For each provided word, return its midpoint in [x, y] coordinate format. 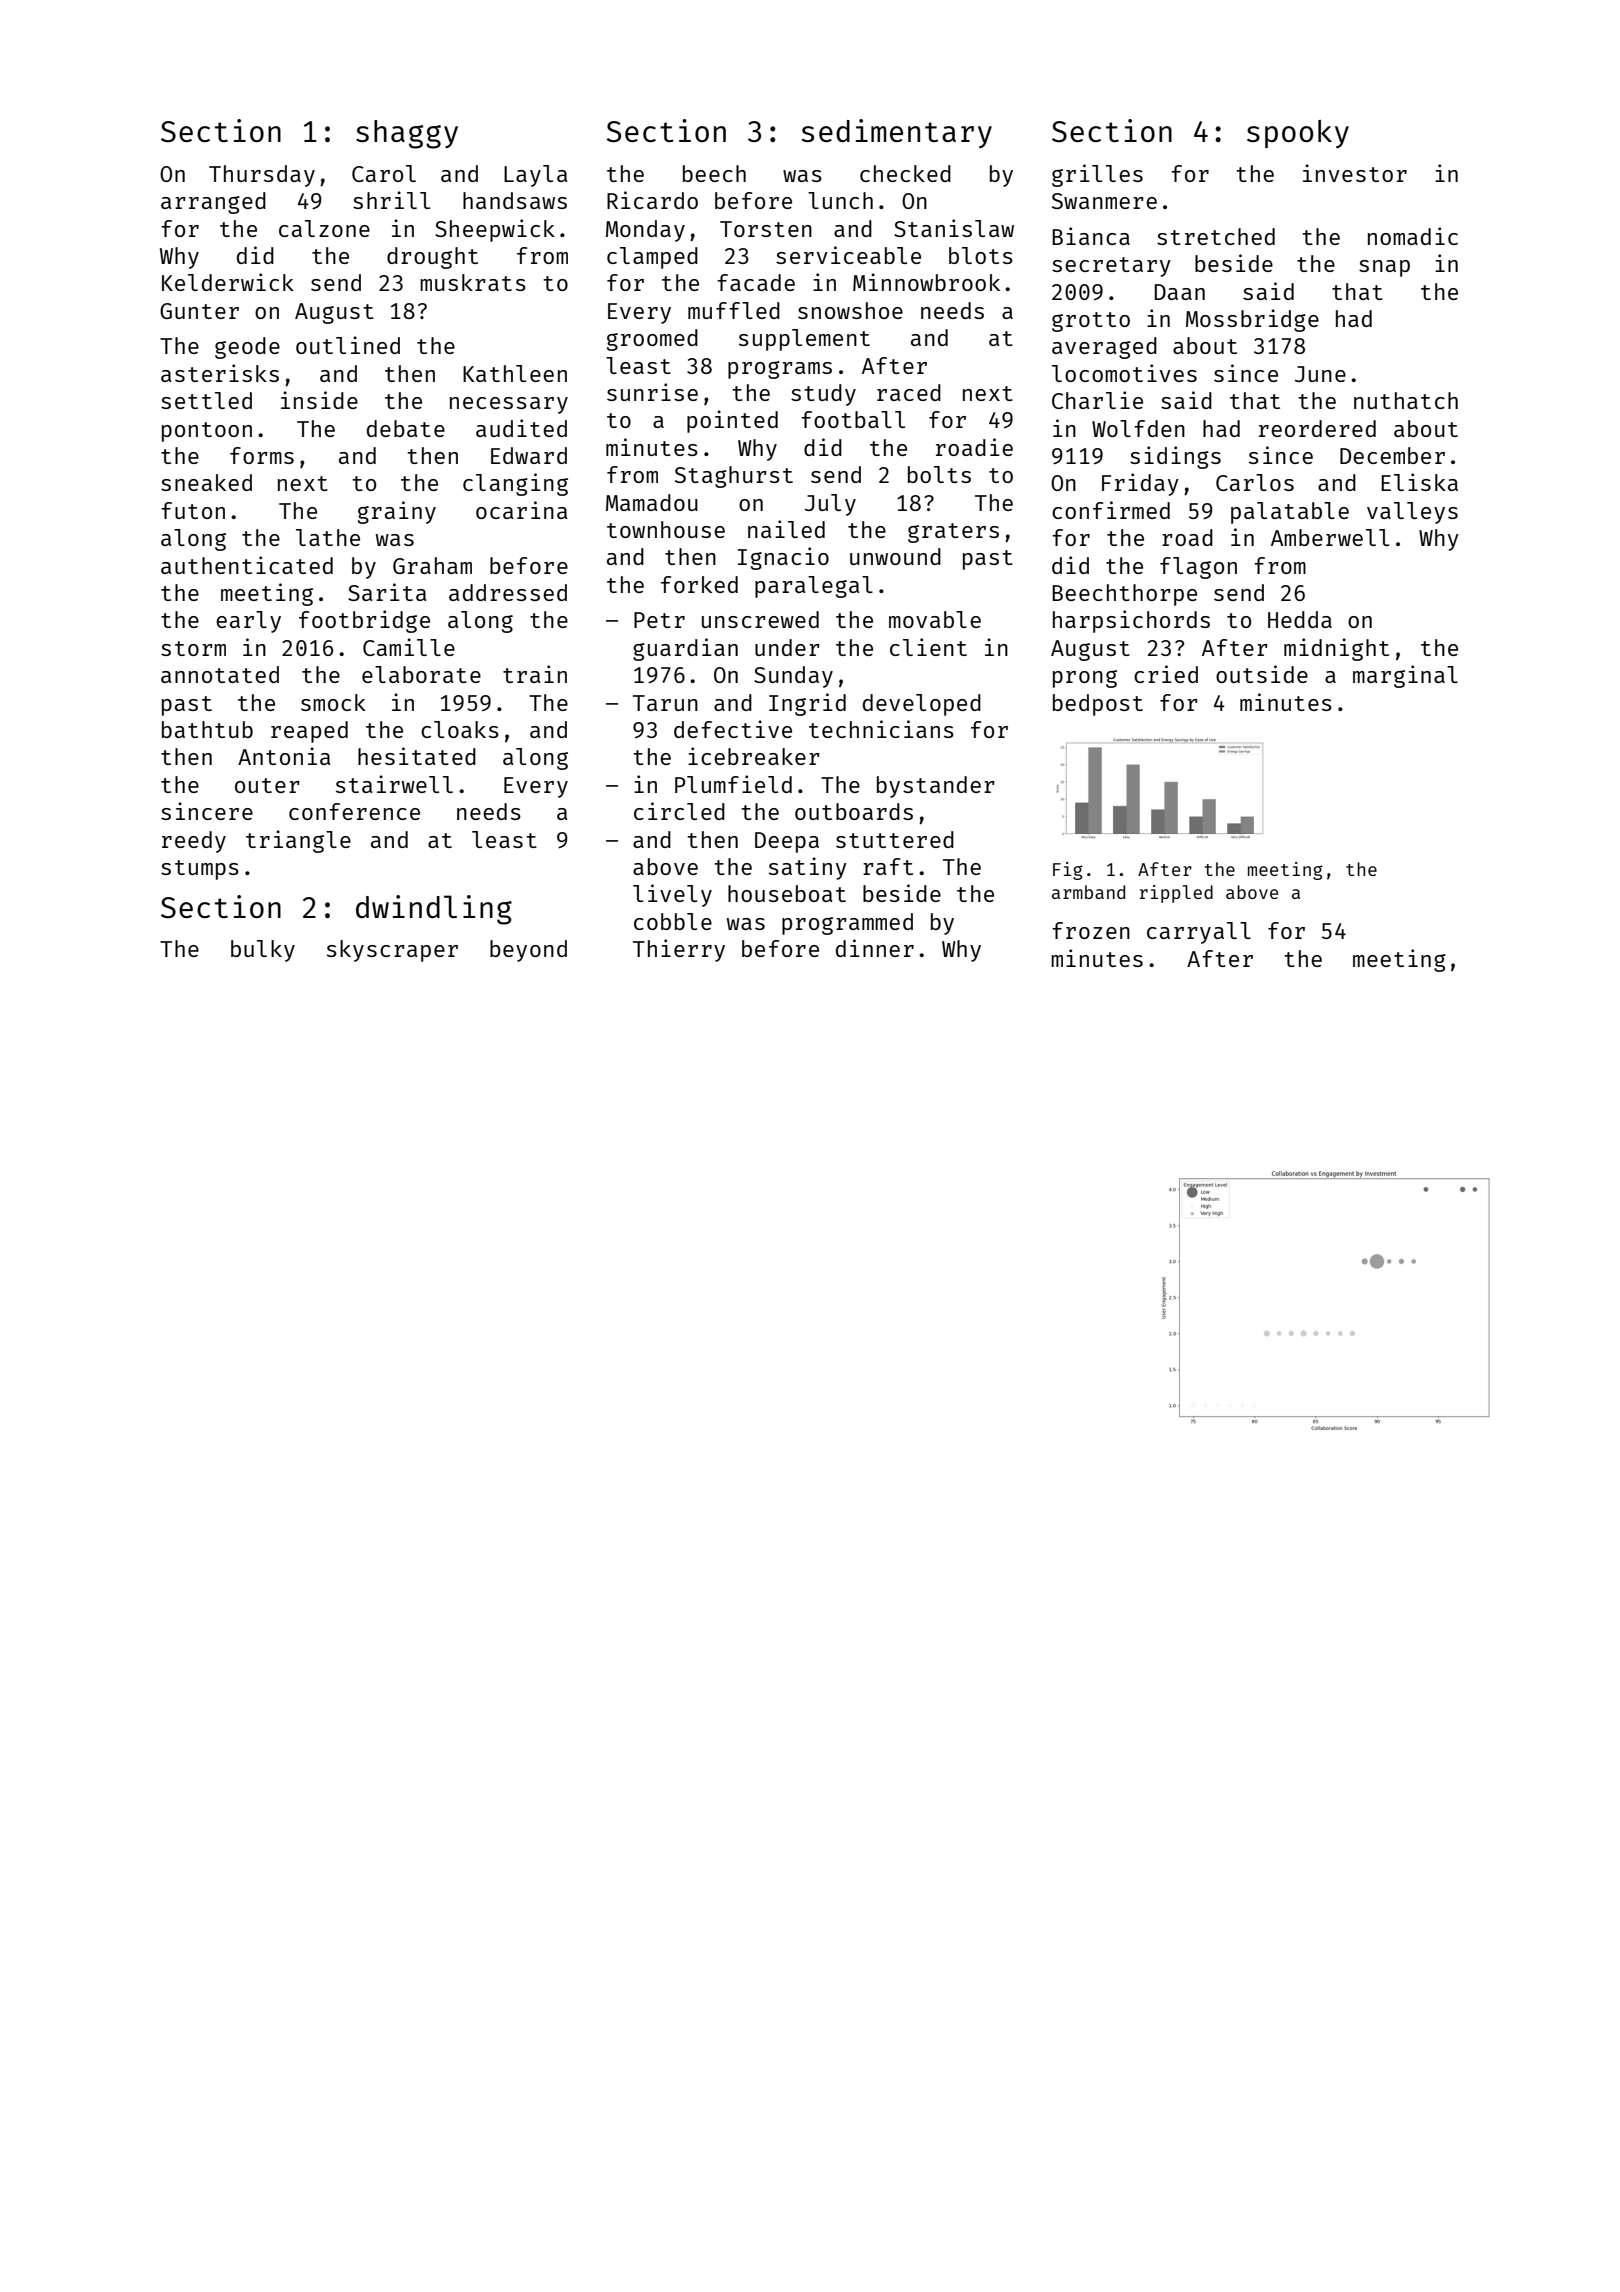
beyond [528, 951]
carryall [1199, 933]
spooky [1298, 134]
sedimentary [897, 133]
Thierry [679, 950]
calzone [324, 228]
